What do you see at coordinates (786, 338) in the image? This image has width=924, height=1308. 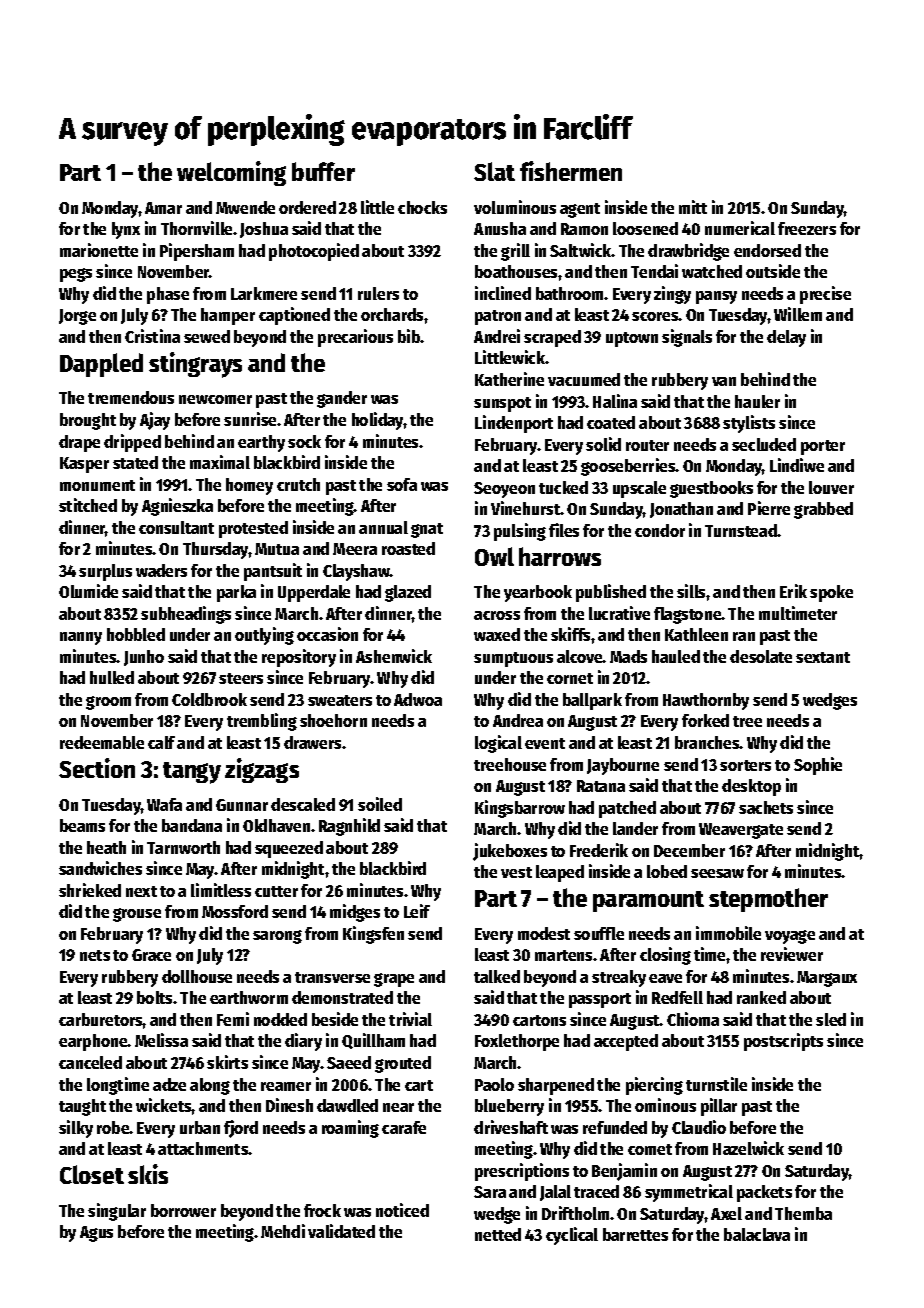 I see `delay` at bounding box center [786, 338].
